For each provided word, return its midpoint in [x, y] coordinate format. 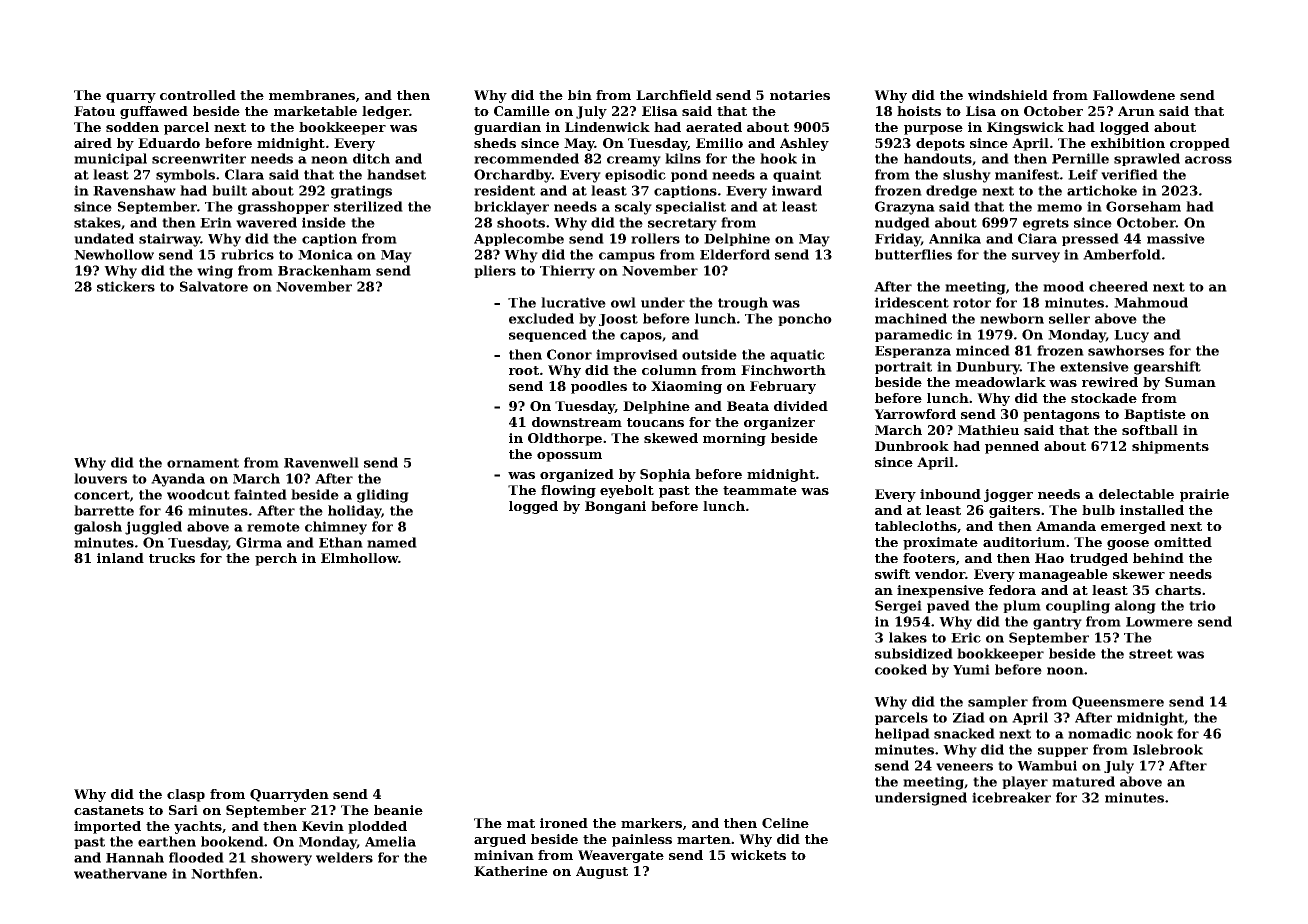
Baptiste [1155, 415]
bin [580, 95]
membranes [312, 95]
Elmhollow [359, 558]
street [1151, 654]
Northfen [224, 873]
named [392, 542]
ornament [203, 463]
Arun [1136, 111]
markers [651, 823]
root [524, 370]
